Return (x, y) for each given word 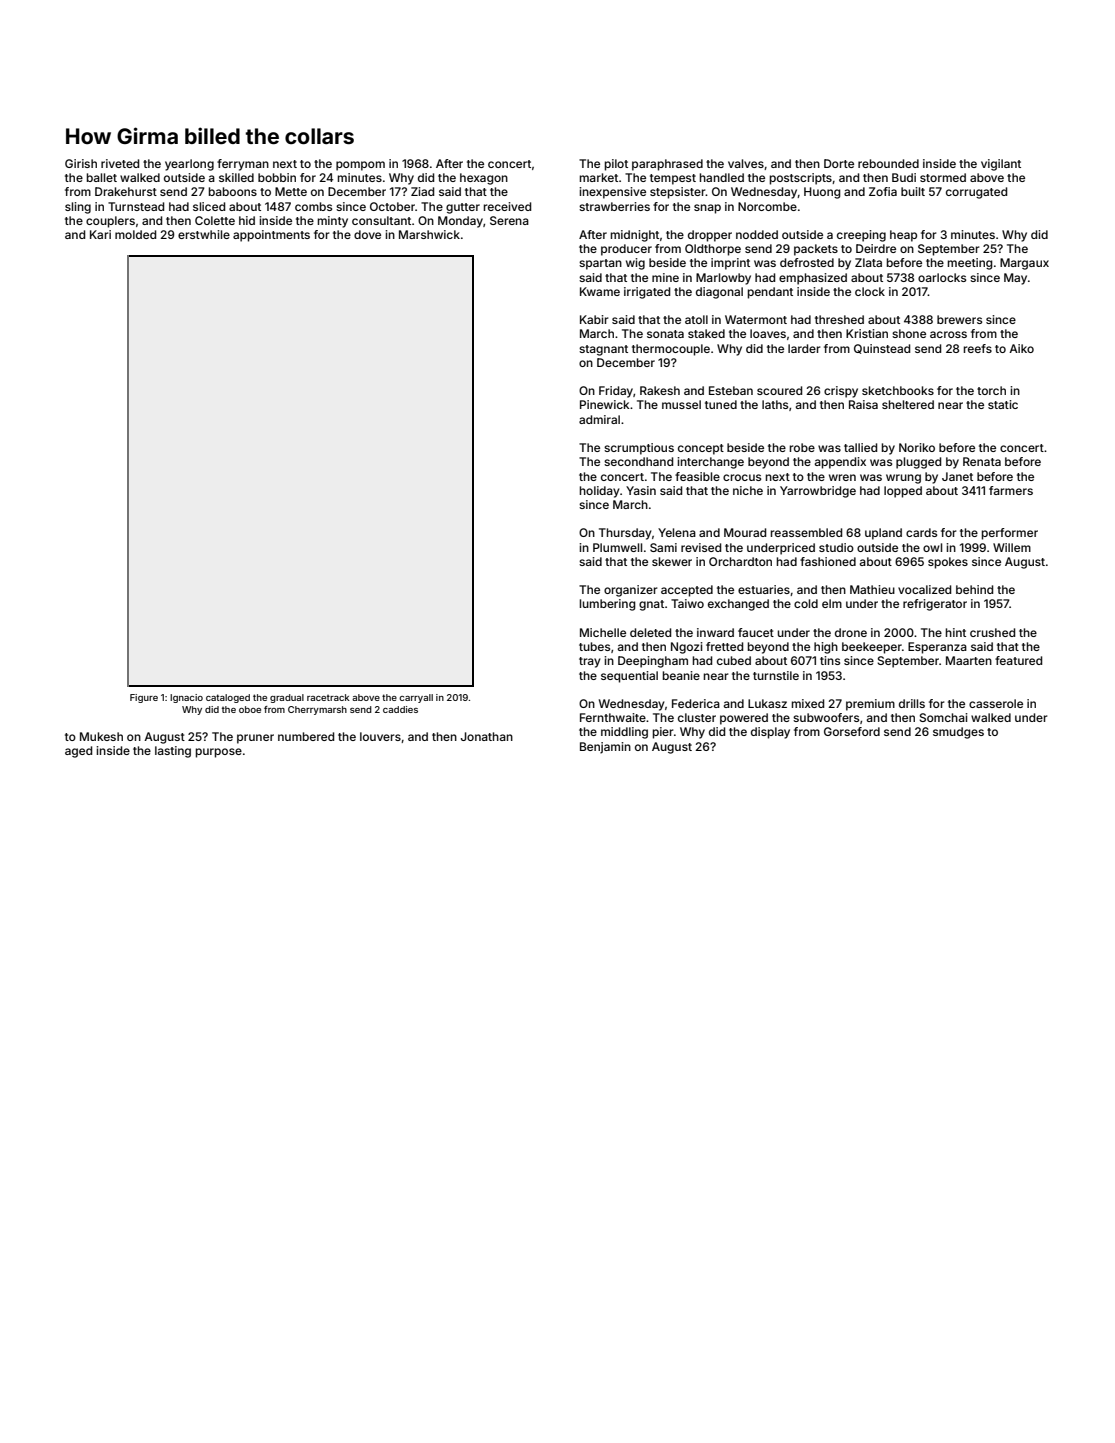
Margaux (1024, 264)
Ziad (422, 191)
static (1003, 404)
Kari (100, 234)
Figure (144, 698)
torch (991, 390)
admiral (599, 419)
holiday (600, 492)
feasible (697, 476)
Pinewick (605, 404)
